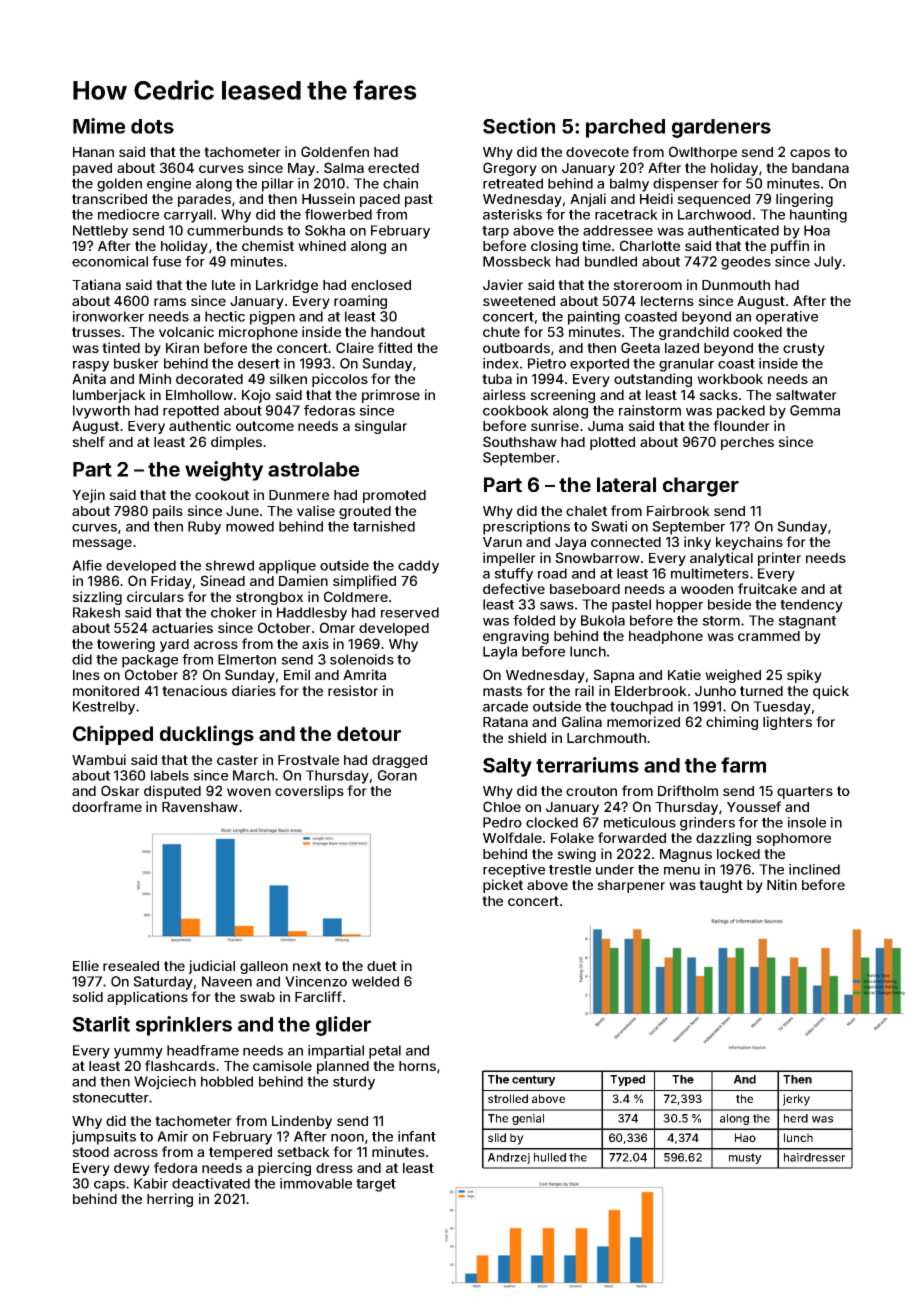 This screenshot has height=1308, width=924. What do you see at coordinates (721, 128) in the screenshot?
I see `gardeners` at bounding box center [721, 128].
